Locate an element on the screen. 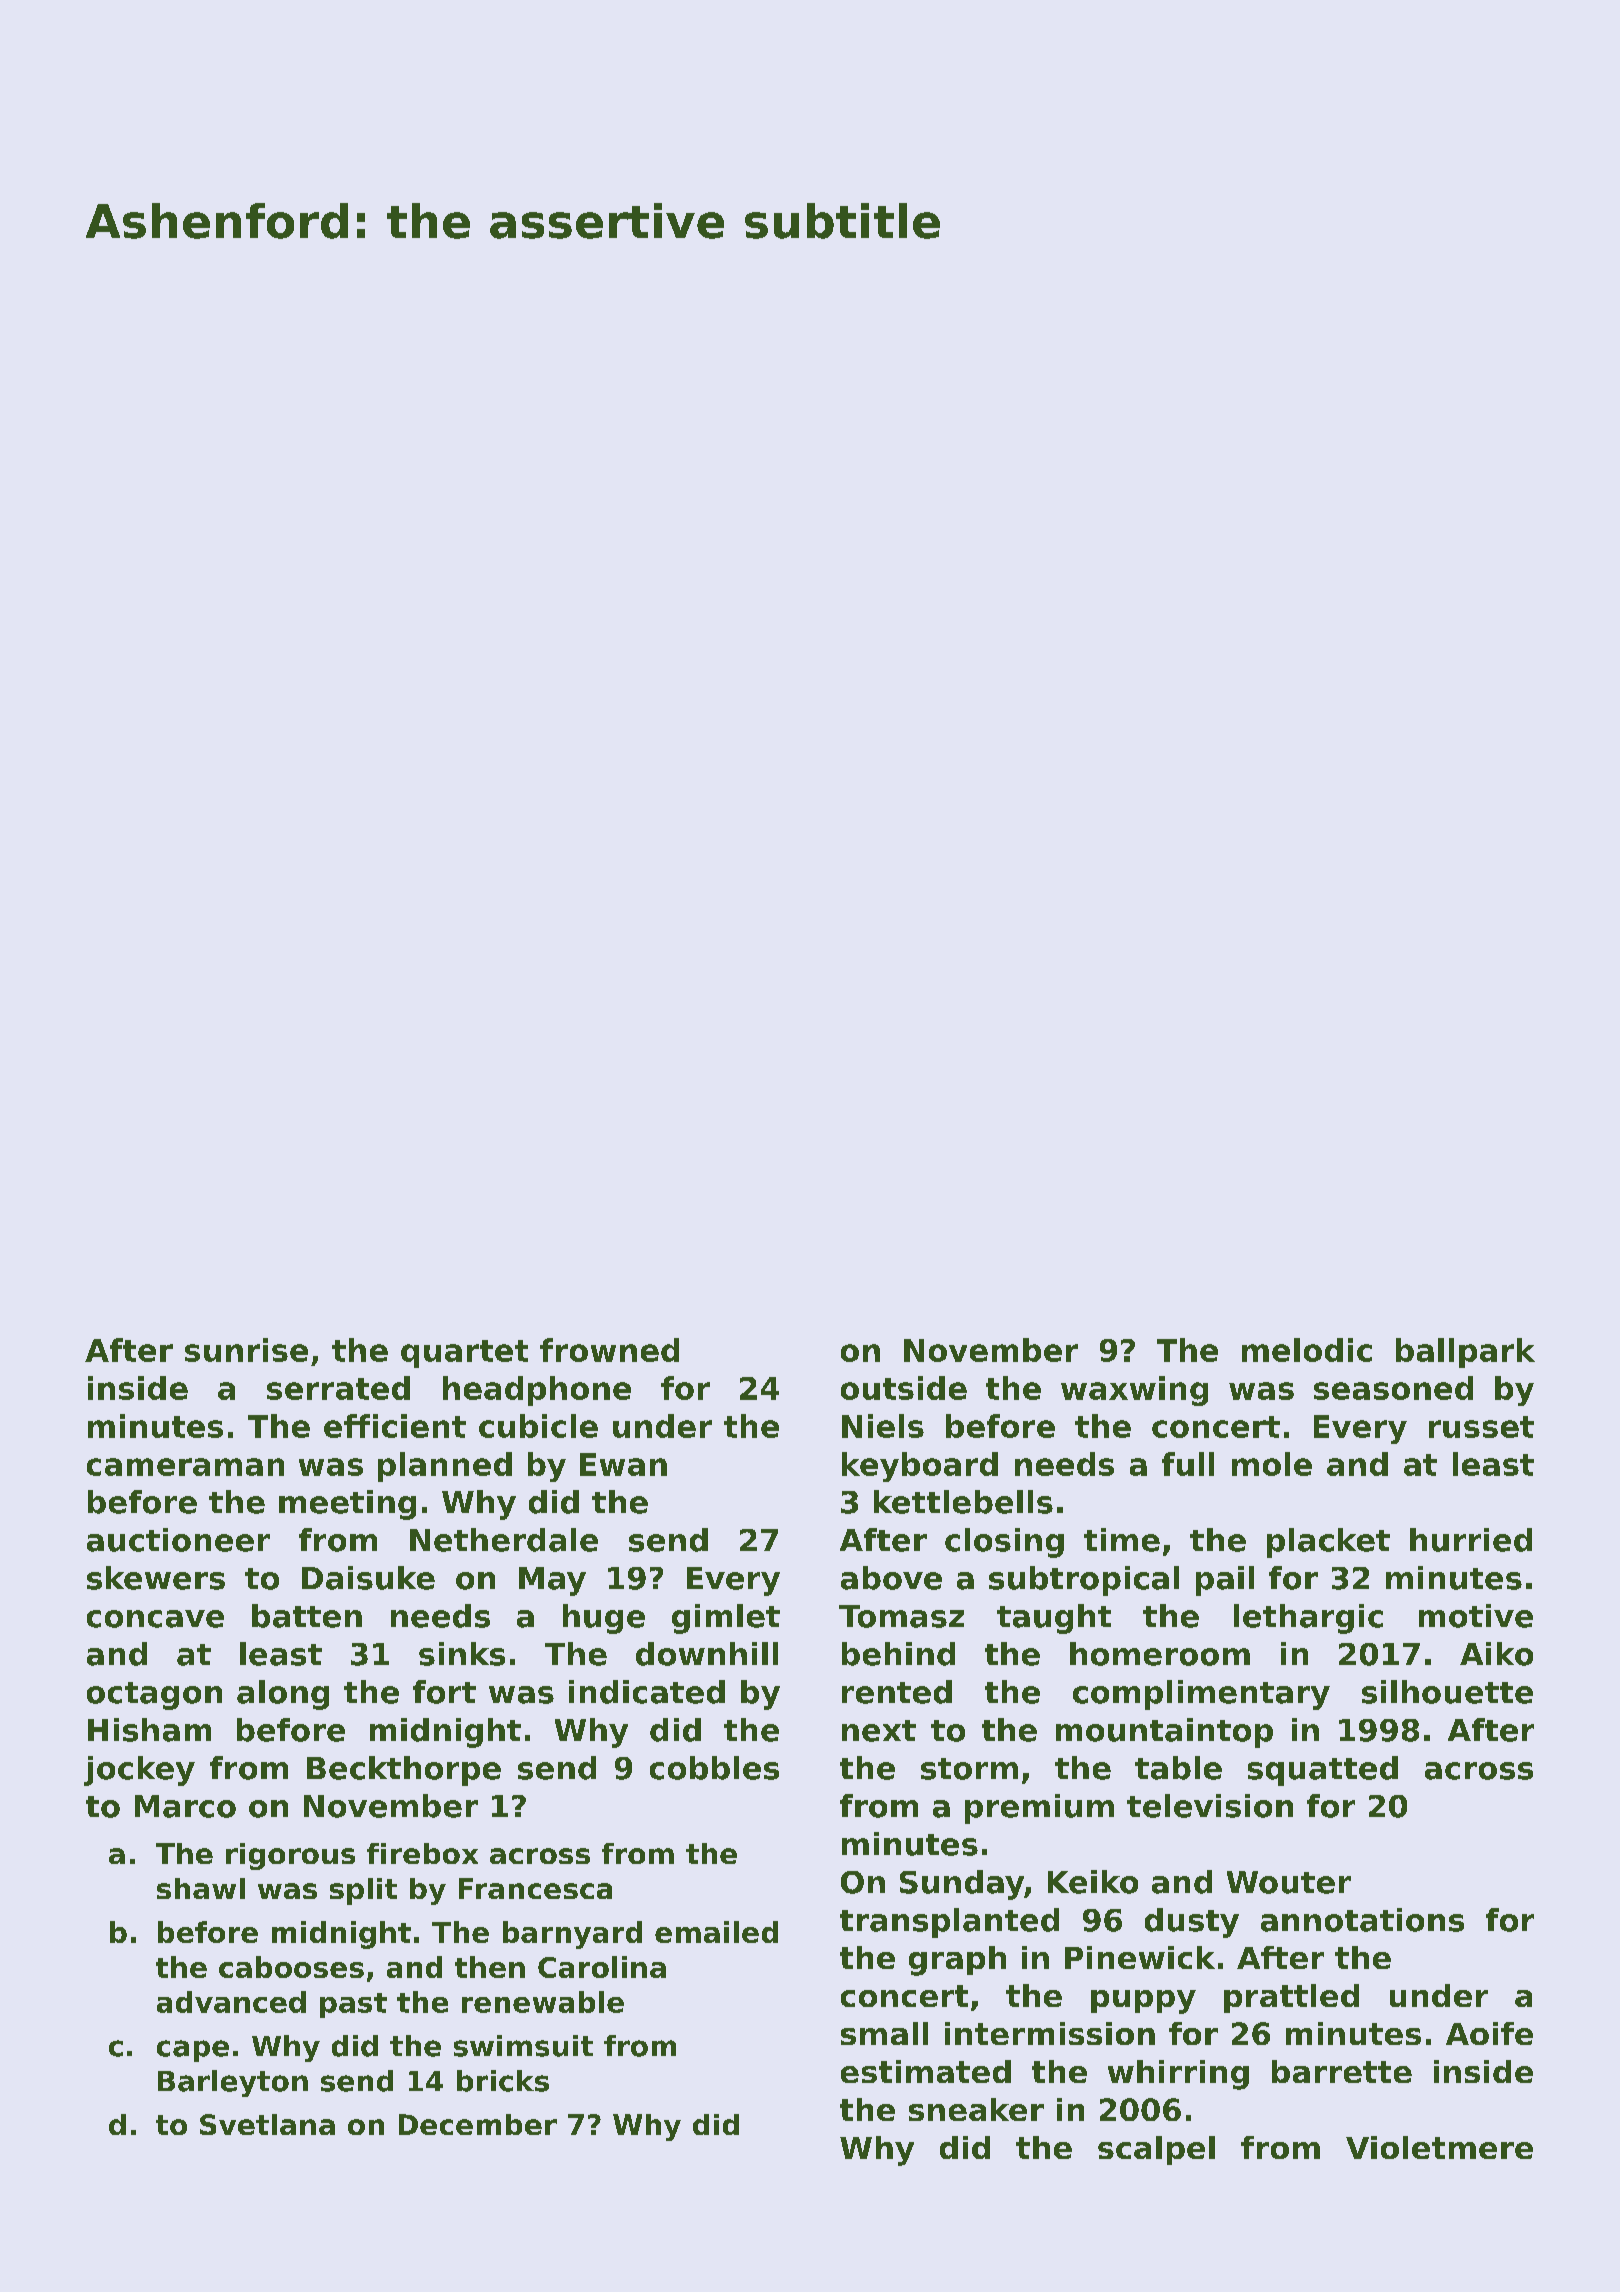 This screenshot has height=2292, width=1620. downhill is located at coordinates (707, 1654).
